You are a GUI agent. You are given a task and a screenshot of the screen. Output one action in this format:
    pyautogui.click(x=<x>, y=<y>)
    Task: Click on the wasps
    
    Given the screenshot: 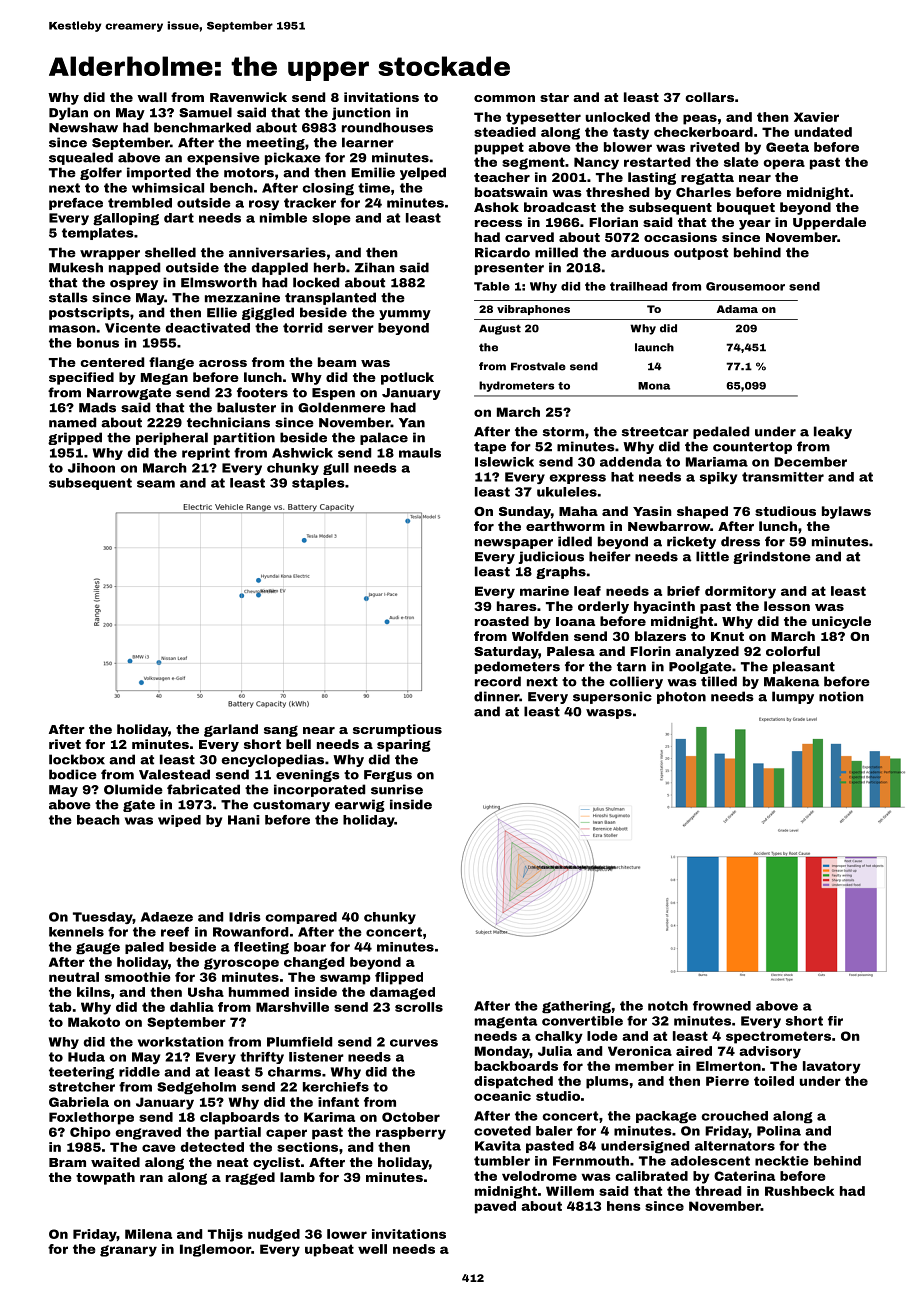 What is the action you would take?
    pyautogui.click(x=609, y=714)
